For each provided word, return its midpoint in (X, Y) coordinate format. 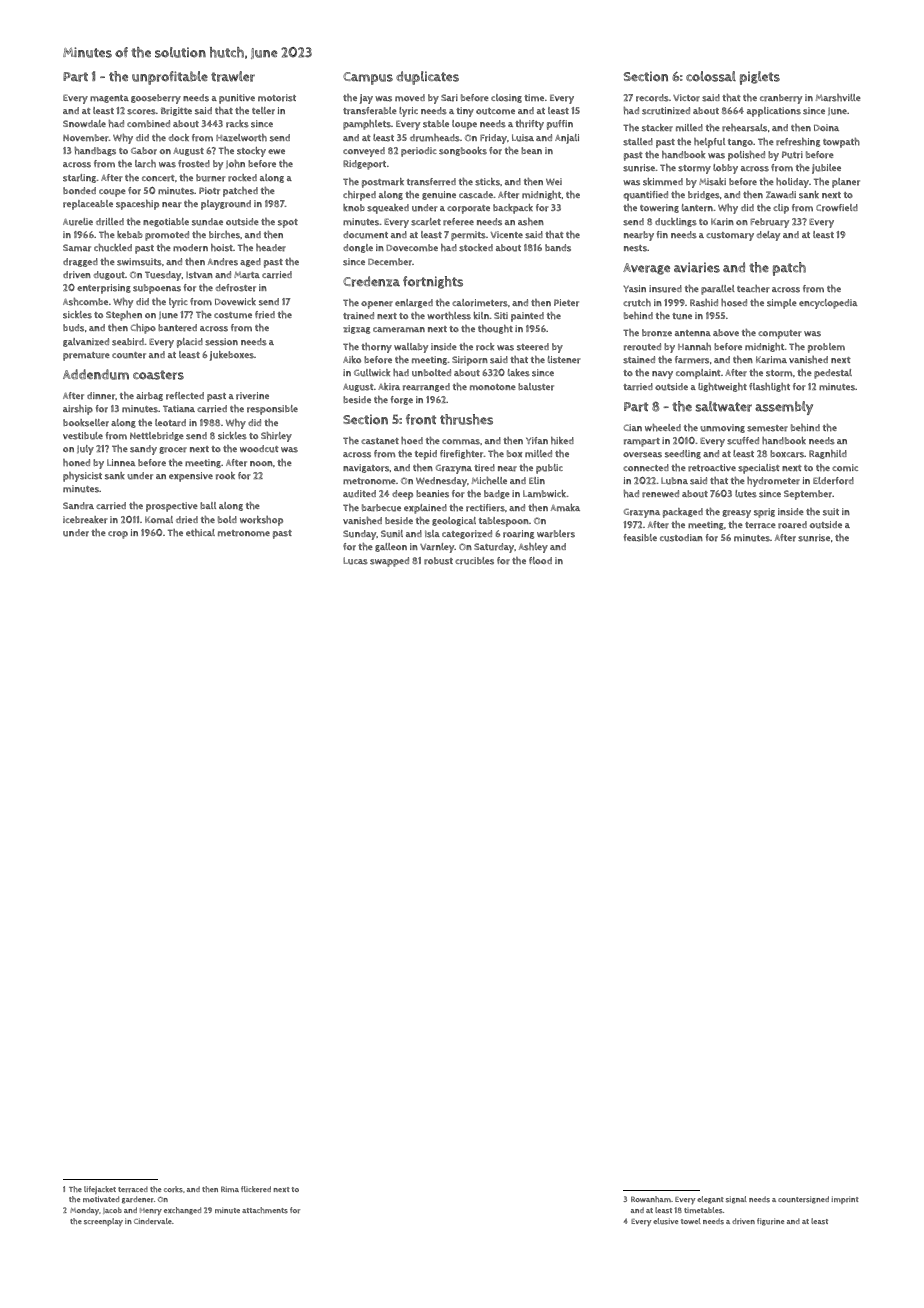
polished (746, 156)
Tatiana (179, 408)
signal (736, 1200)
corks (173, 1189)
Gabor (144, 151)
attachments (265, 1210)
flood (540, 560)
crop (118, 535)
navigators (366, 468)
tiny (465, 112)
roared (792, 525)
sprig (764, 513)
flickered (256, 1189)
